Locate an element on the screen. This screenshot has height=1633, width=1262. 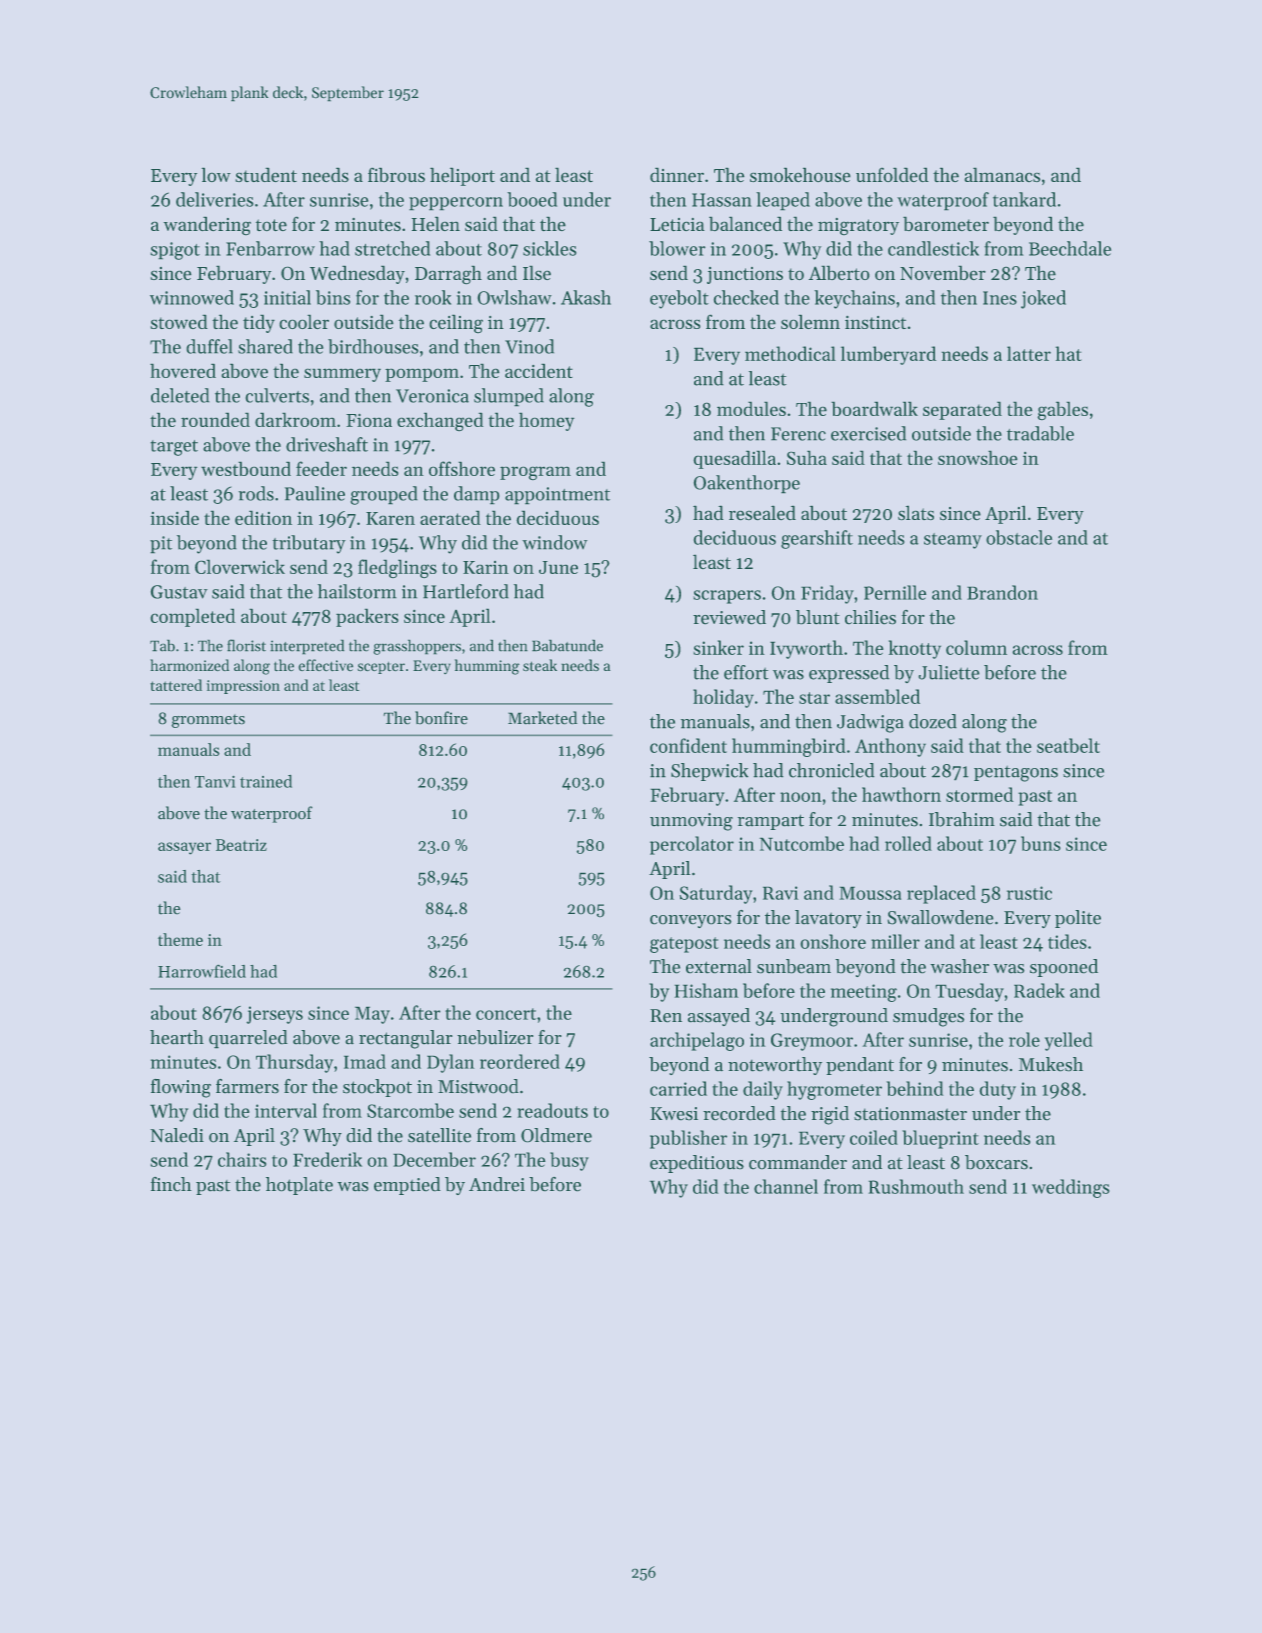
conveyors is located at coordinates (691, 921).
